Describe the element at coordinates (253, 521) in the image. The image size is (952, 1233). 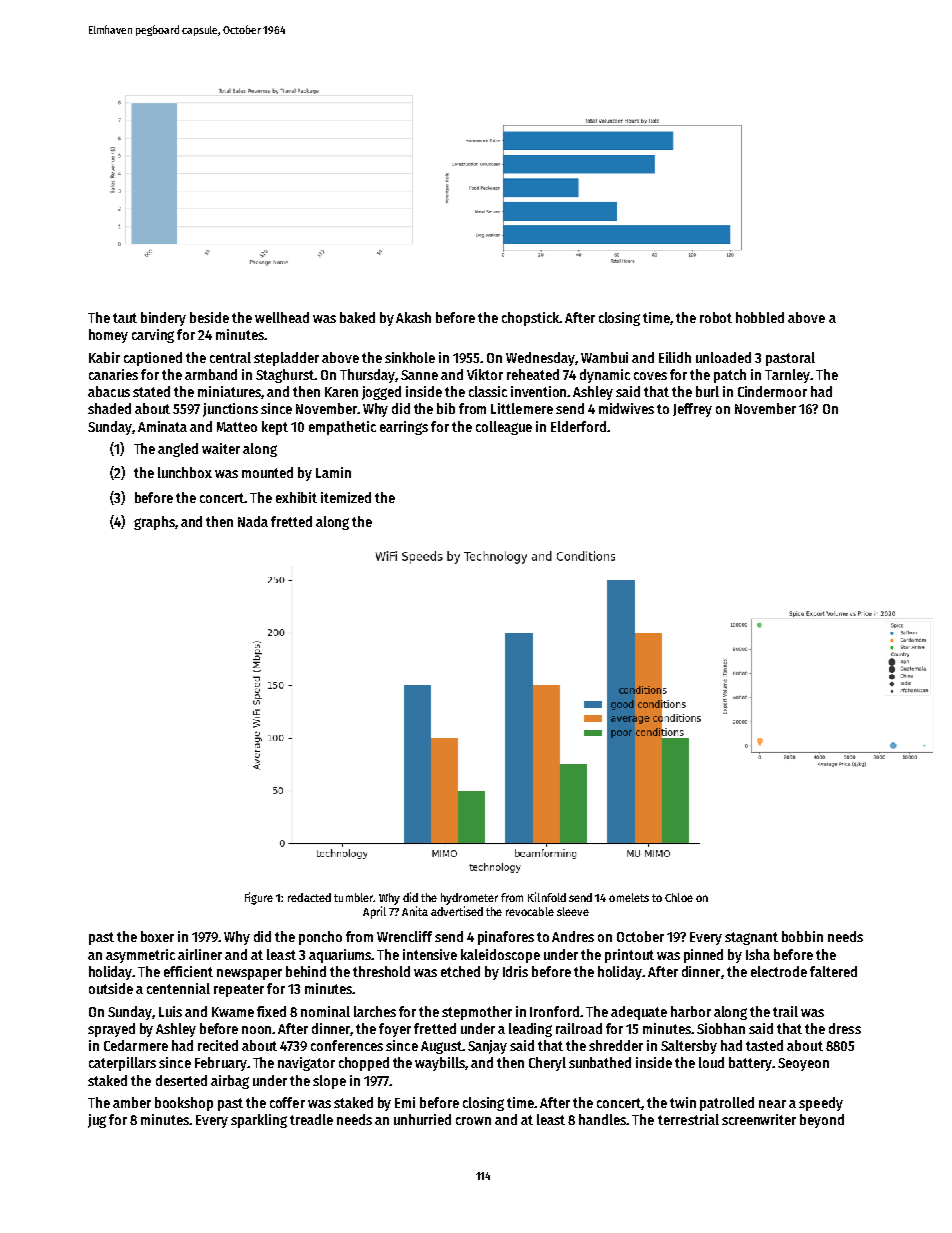
I see `Nada` at that location.
